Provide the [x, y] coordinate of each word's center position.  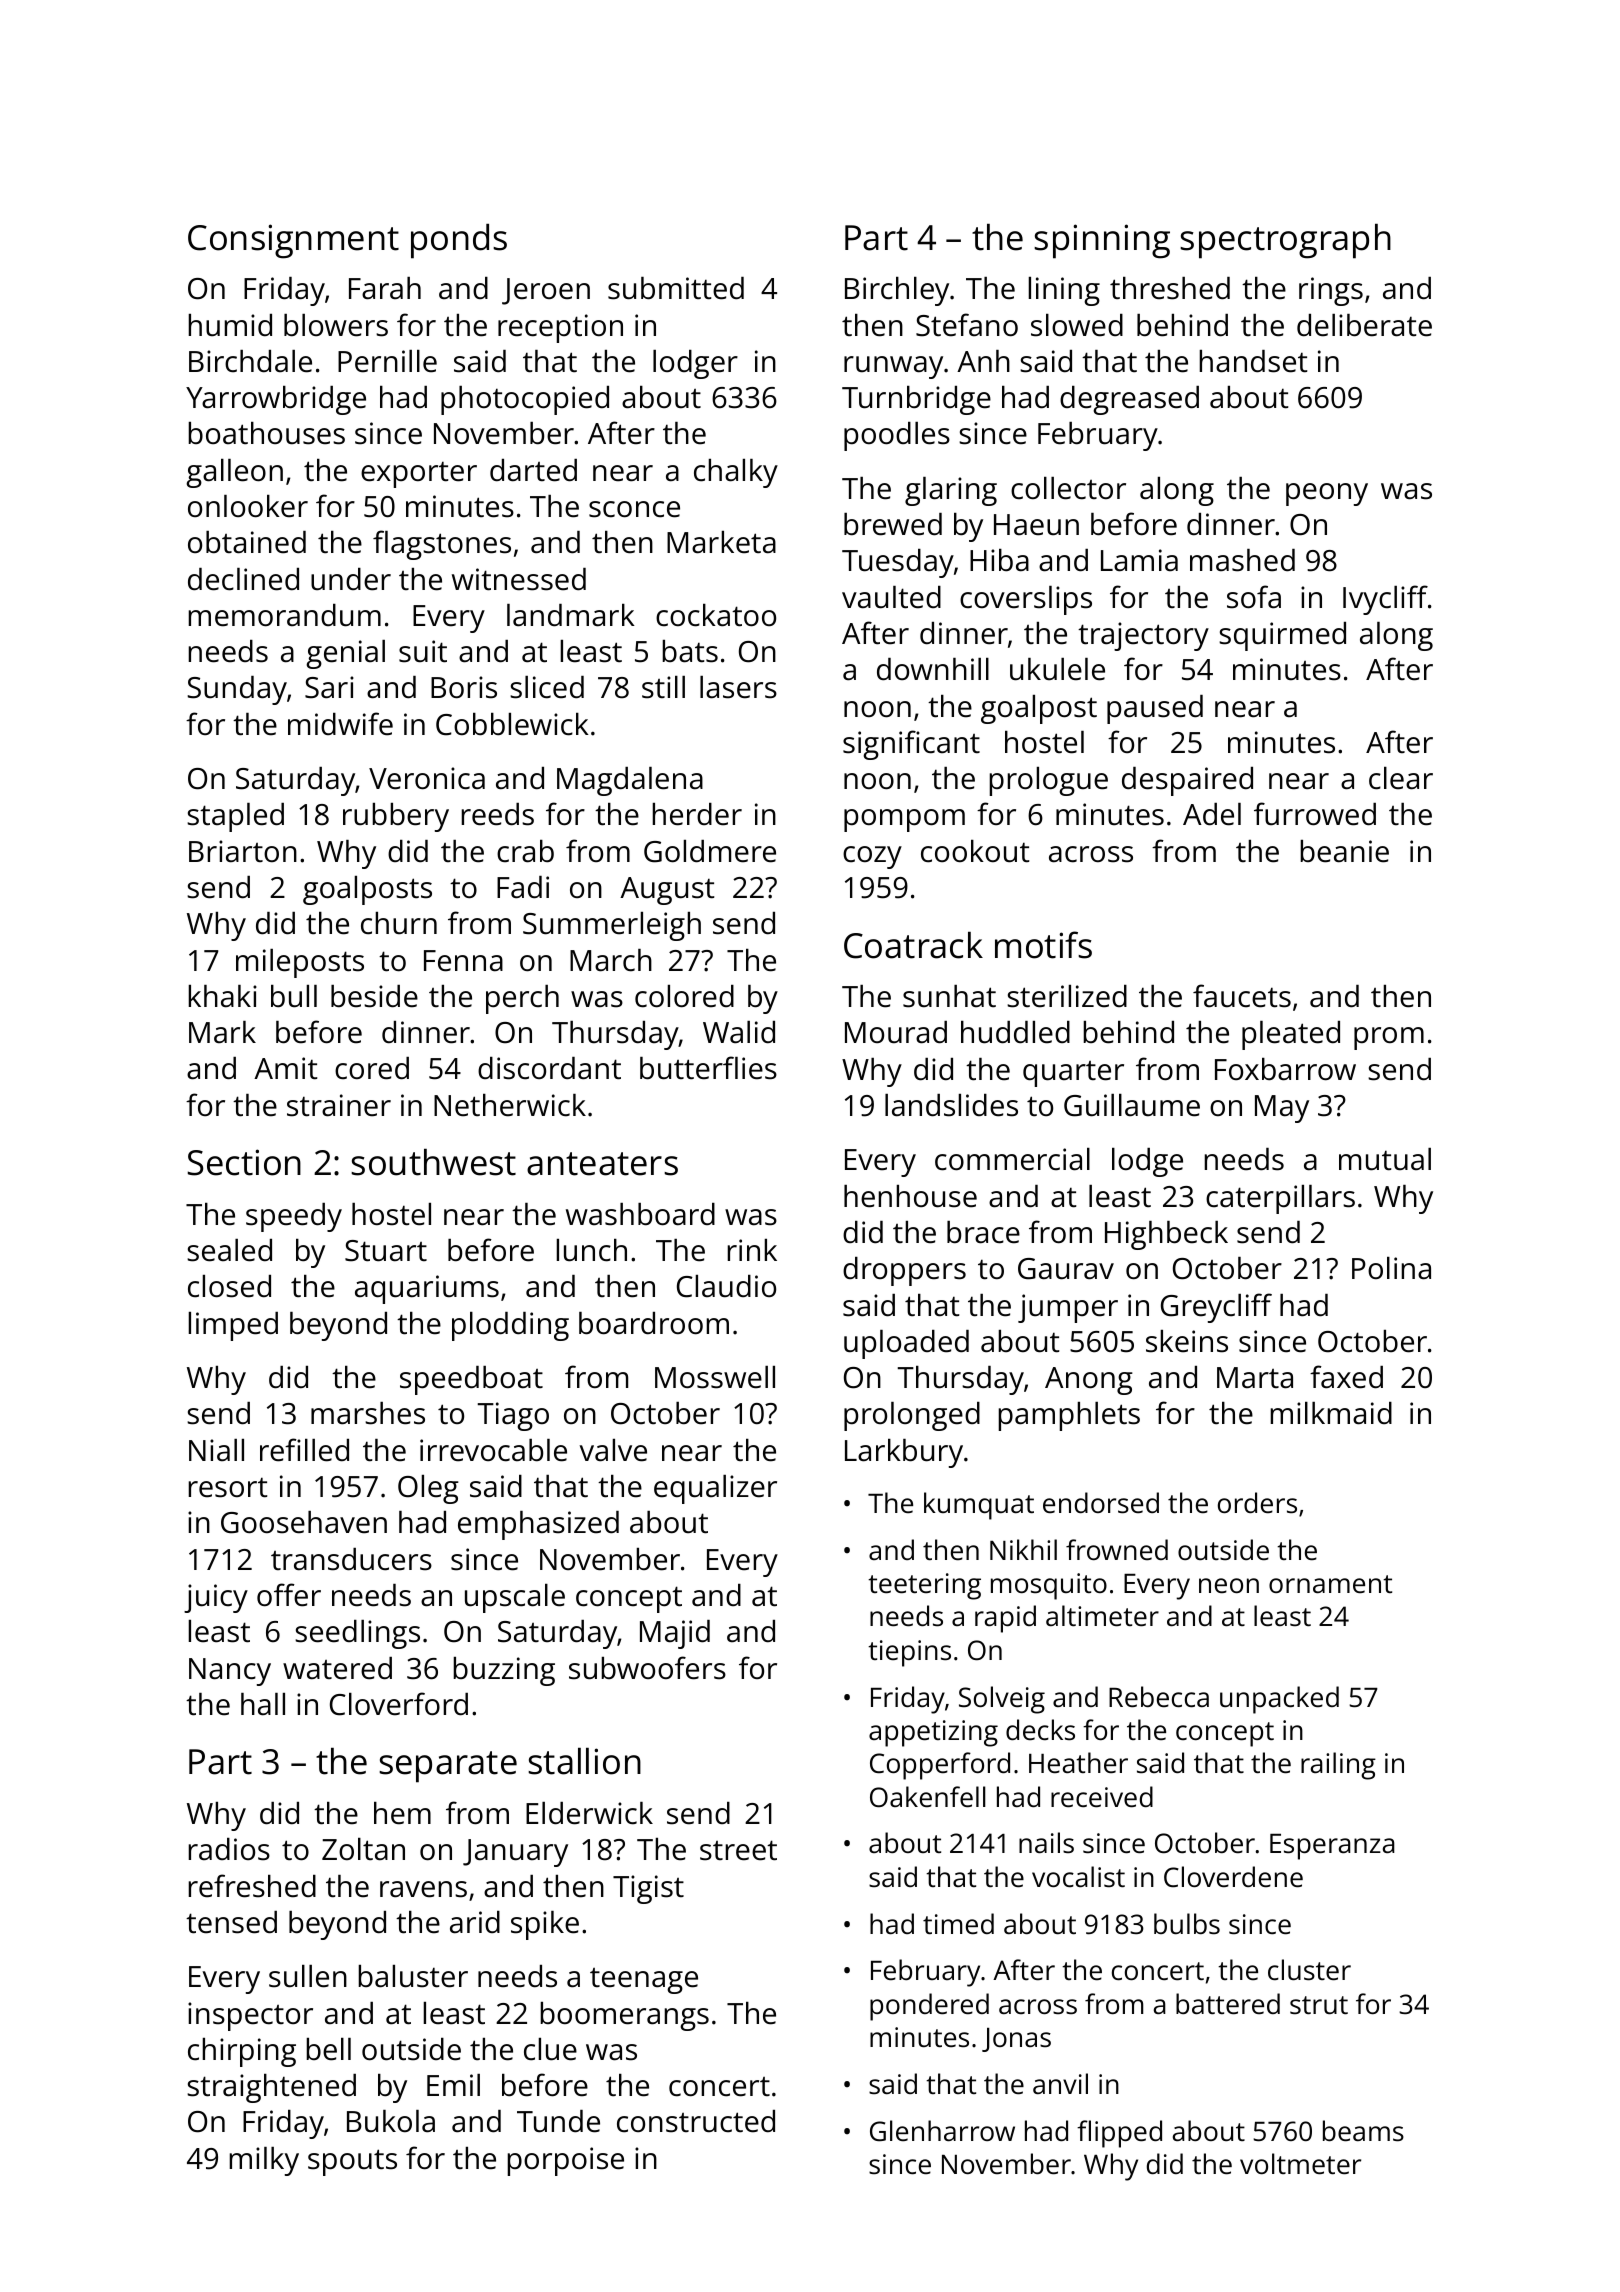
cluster [1309, 1970]
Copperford [940, 1766]
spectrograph [1285, 241]
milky [264, 2161]
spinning [1102, 241]
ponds [459, 241]
